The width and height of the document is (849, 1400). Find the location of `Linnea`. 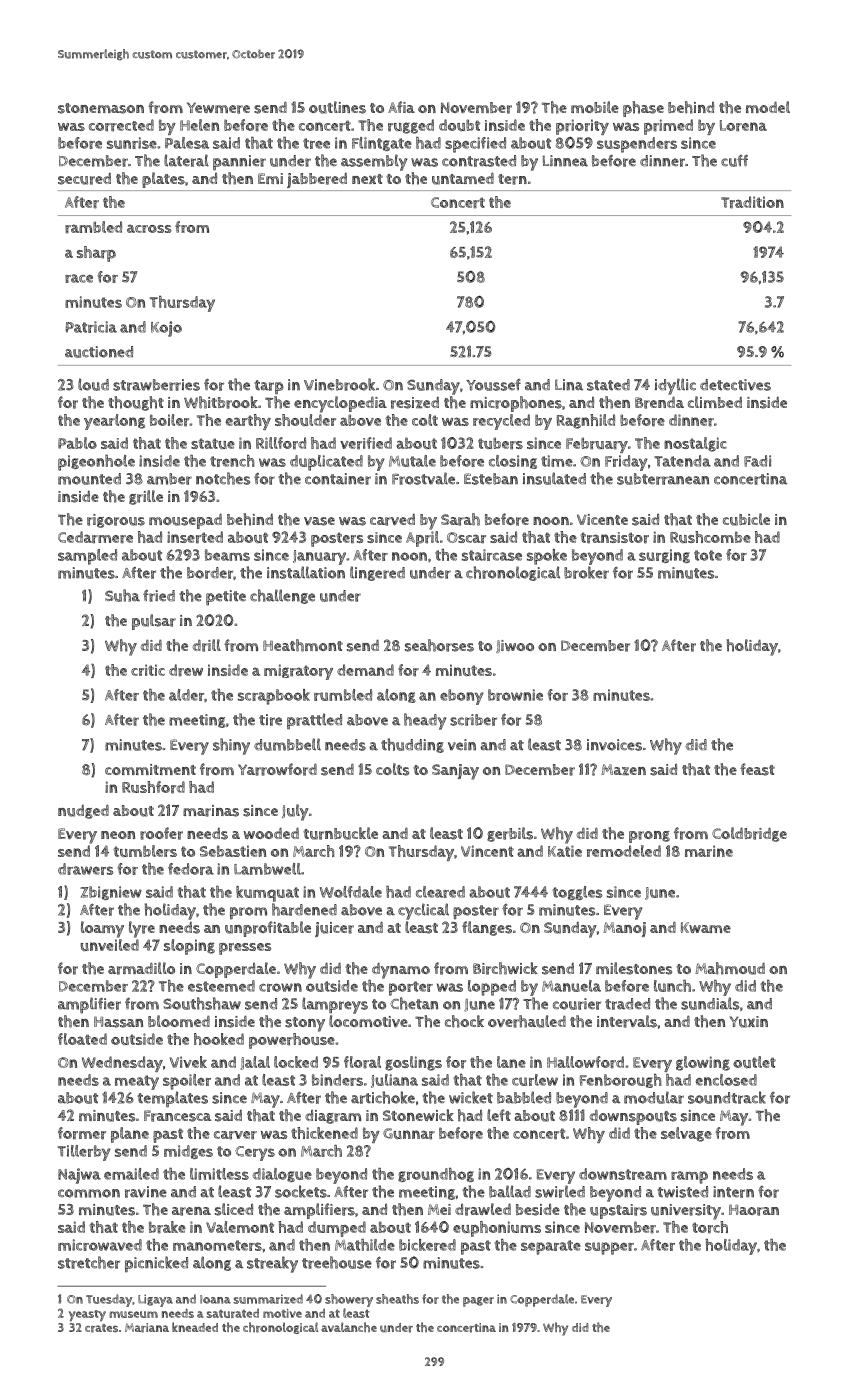

Linnea is located at coordinates (565, 161).
